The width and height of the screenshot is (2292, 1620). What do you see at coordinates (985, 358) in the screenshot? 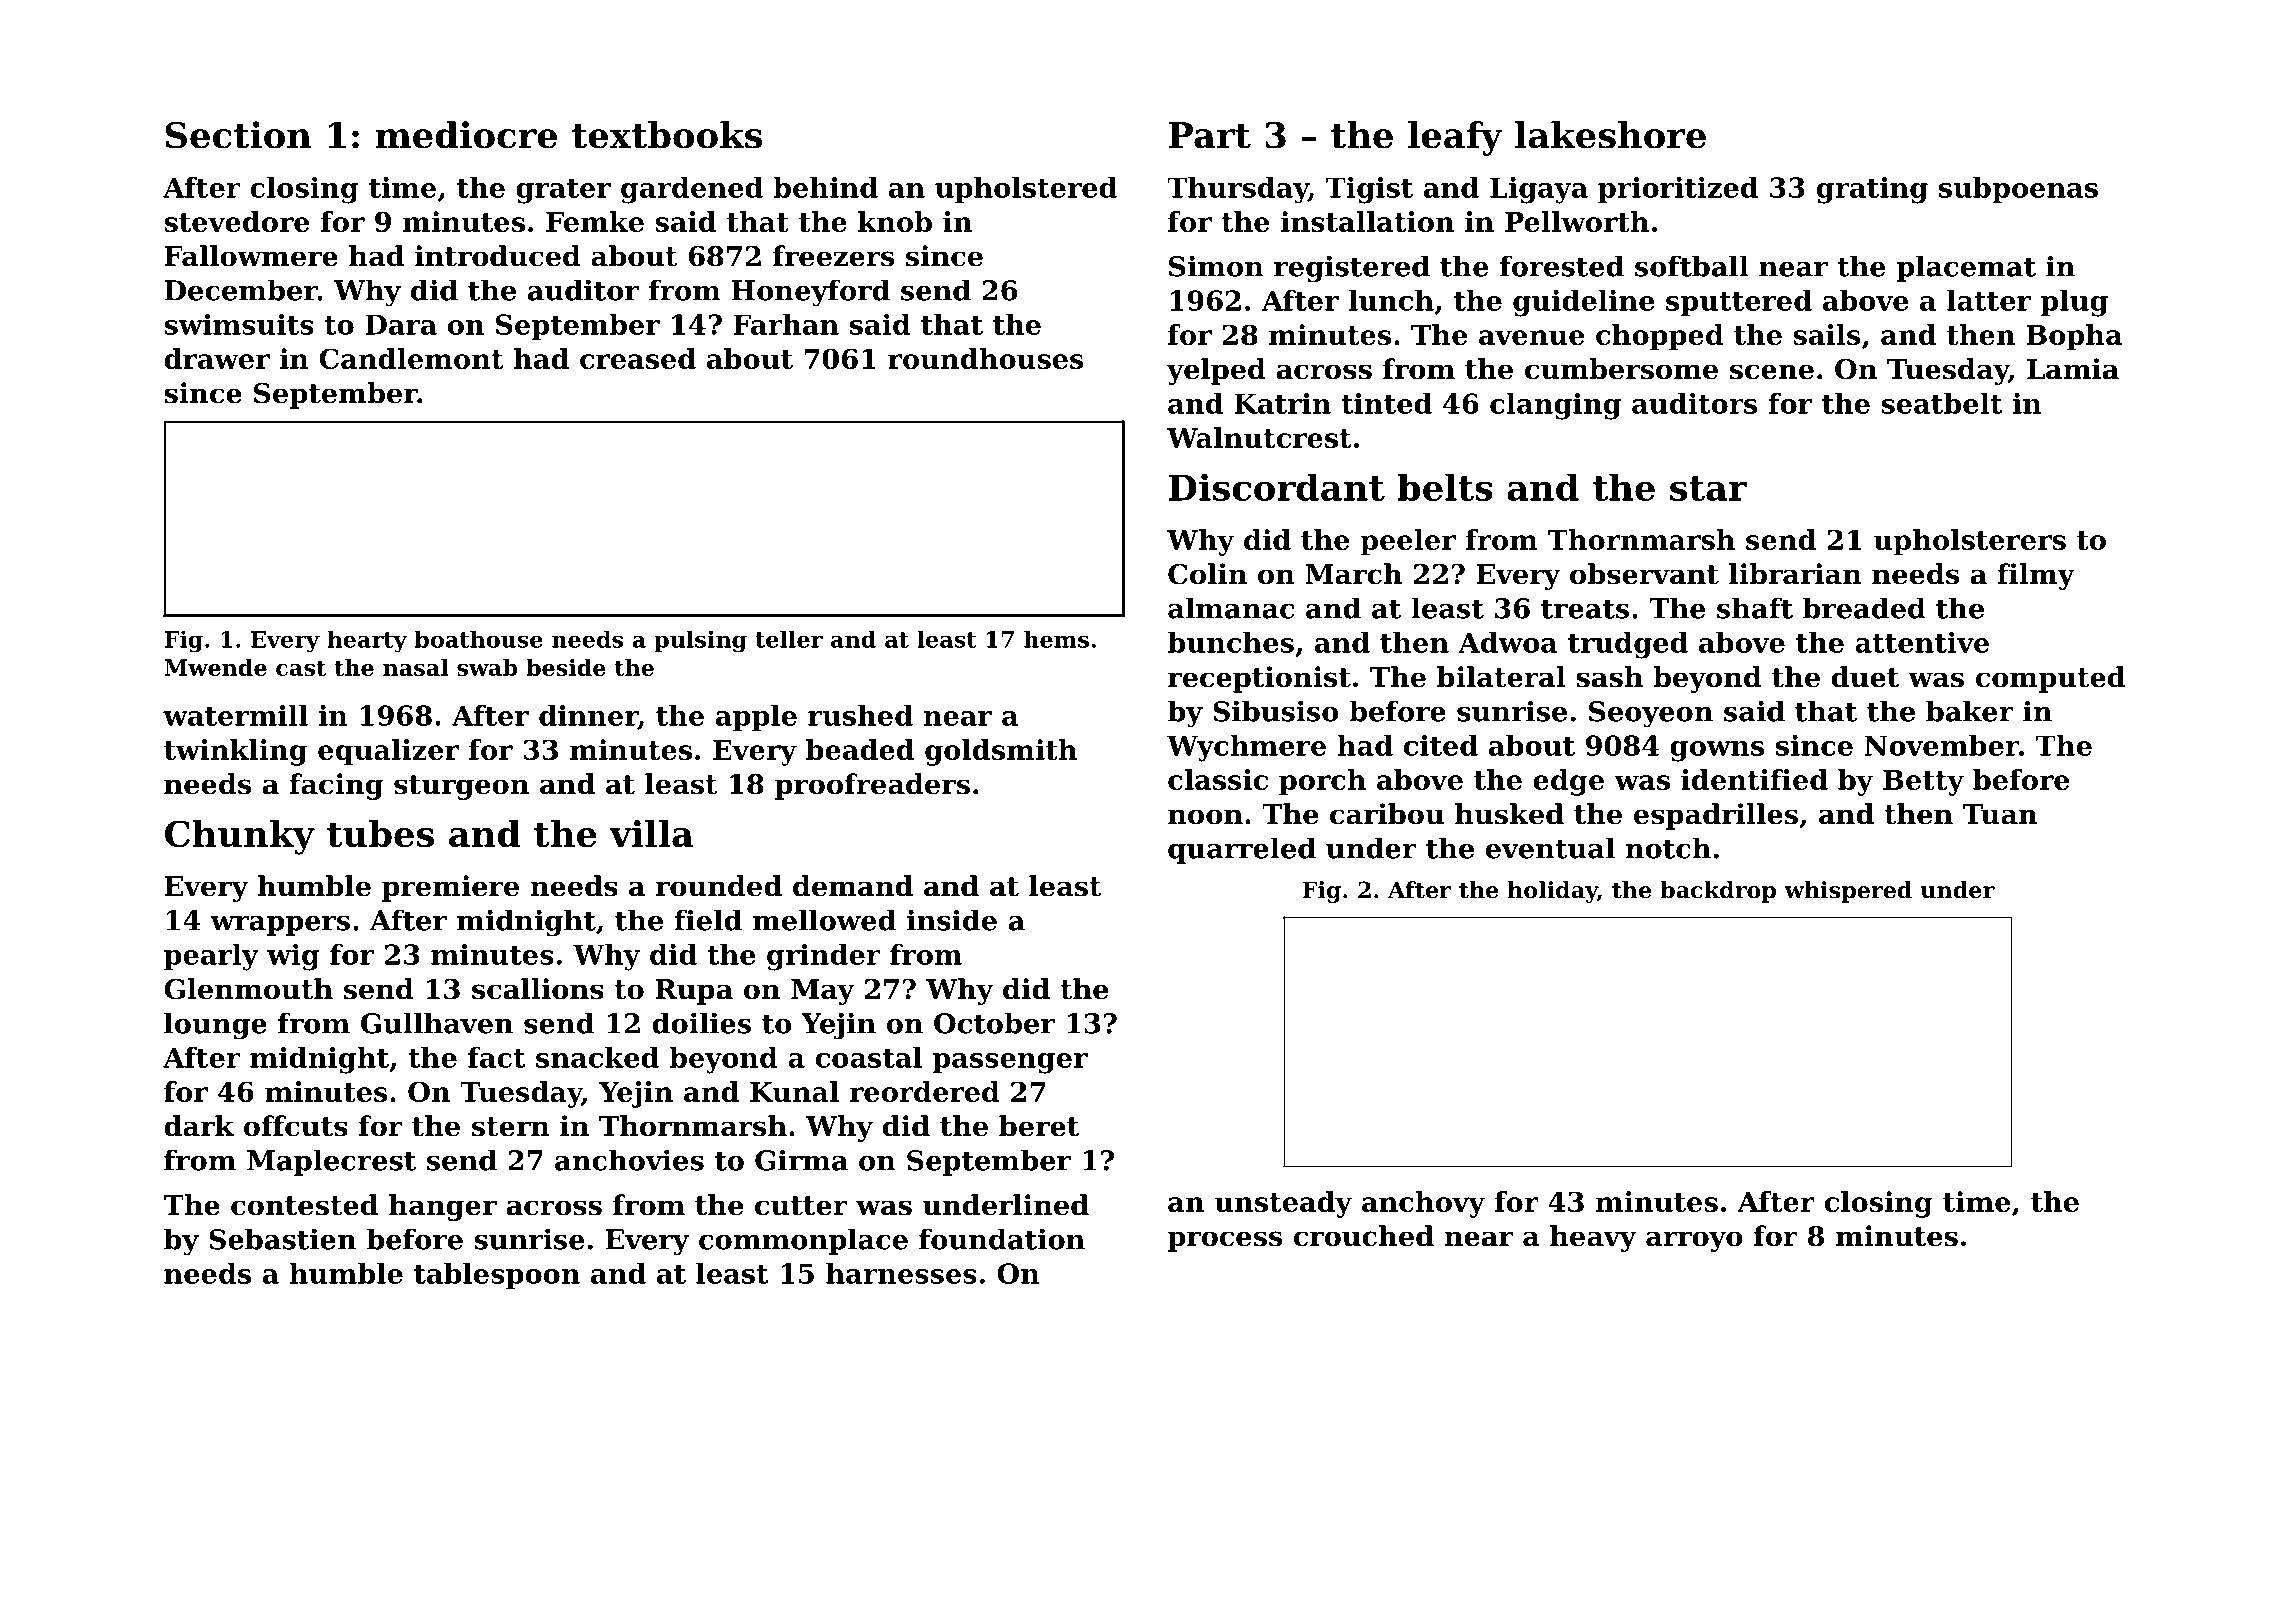
I see `roundhouses` at bounding box center [985, 358].
